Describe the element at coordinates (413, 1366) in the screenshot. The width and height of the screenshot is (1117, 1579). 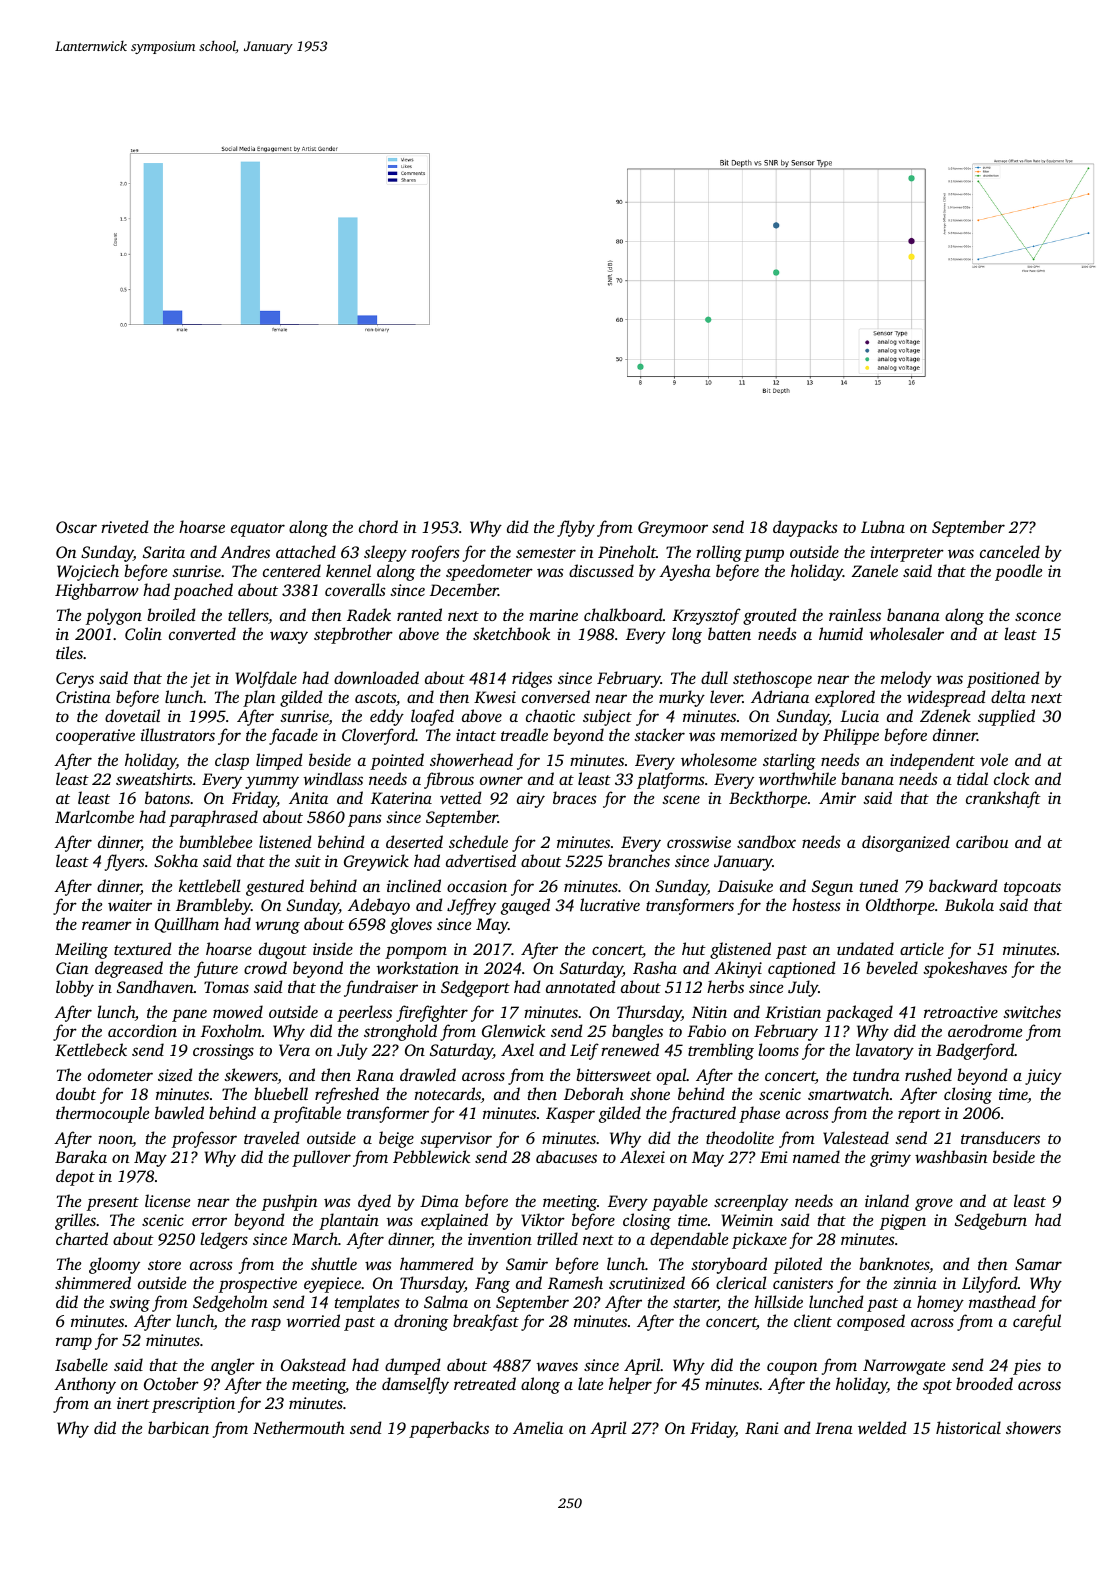
I see `dumped` at that location.
